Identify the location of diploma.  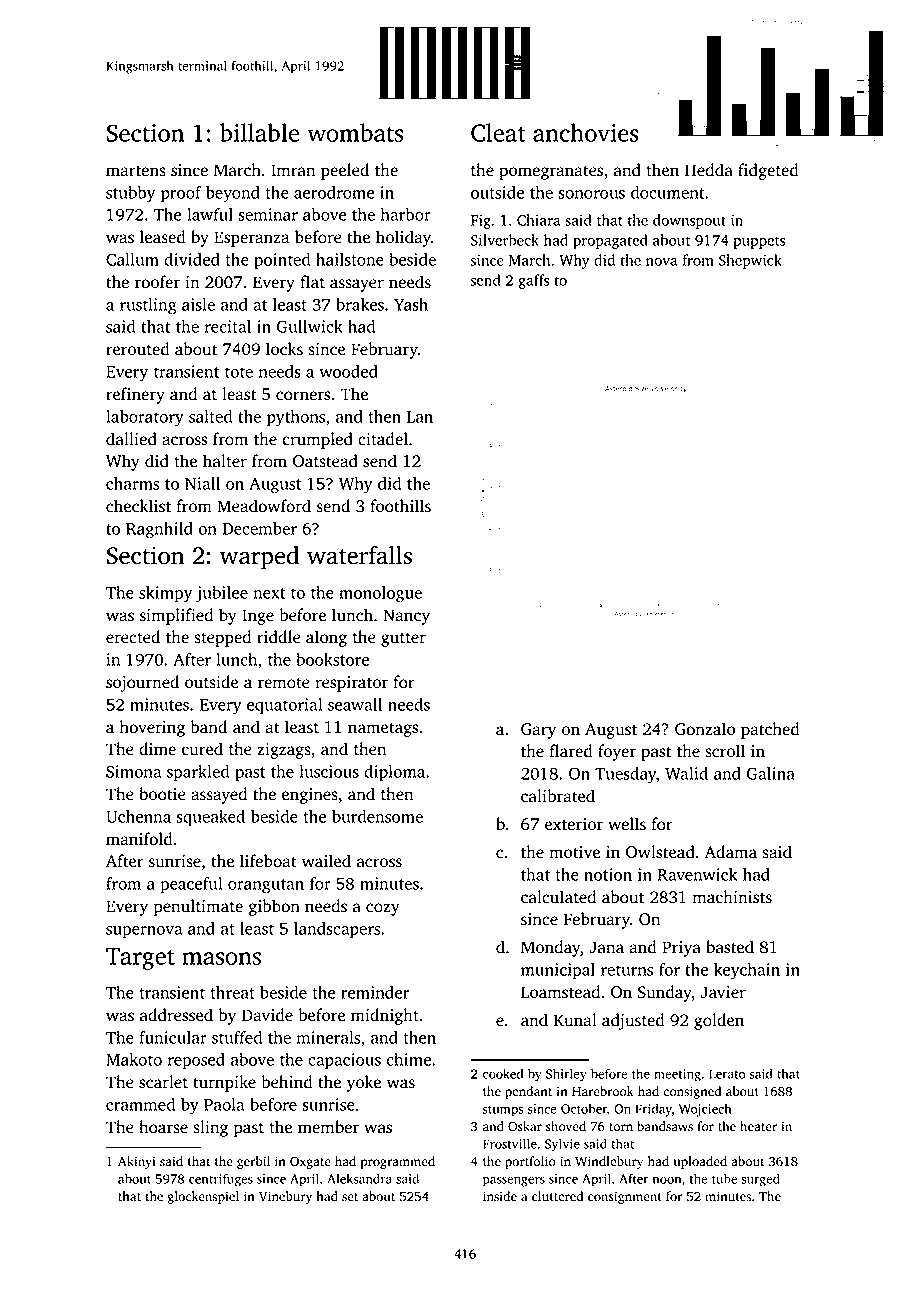
(394, 773).
